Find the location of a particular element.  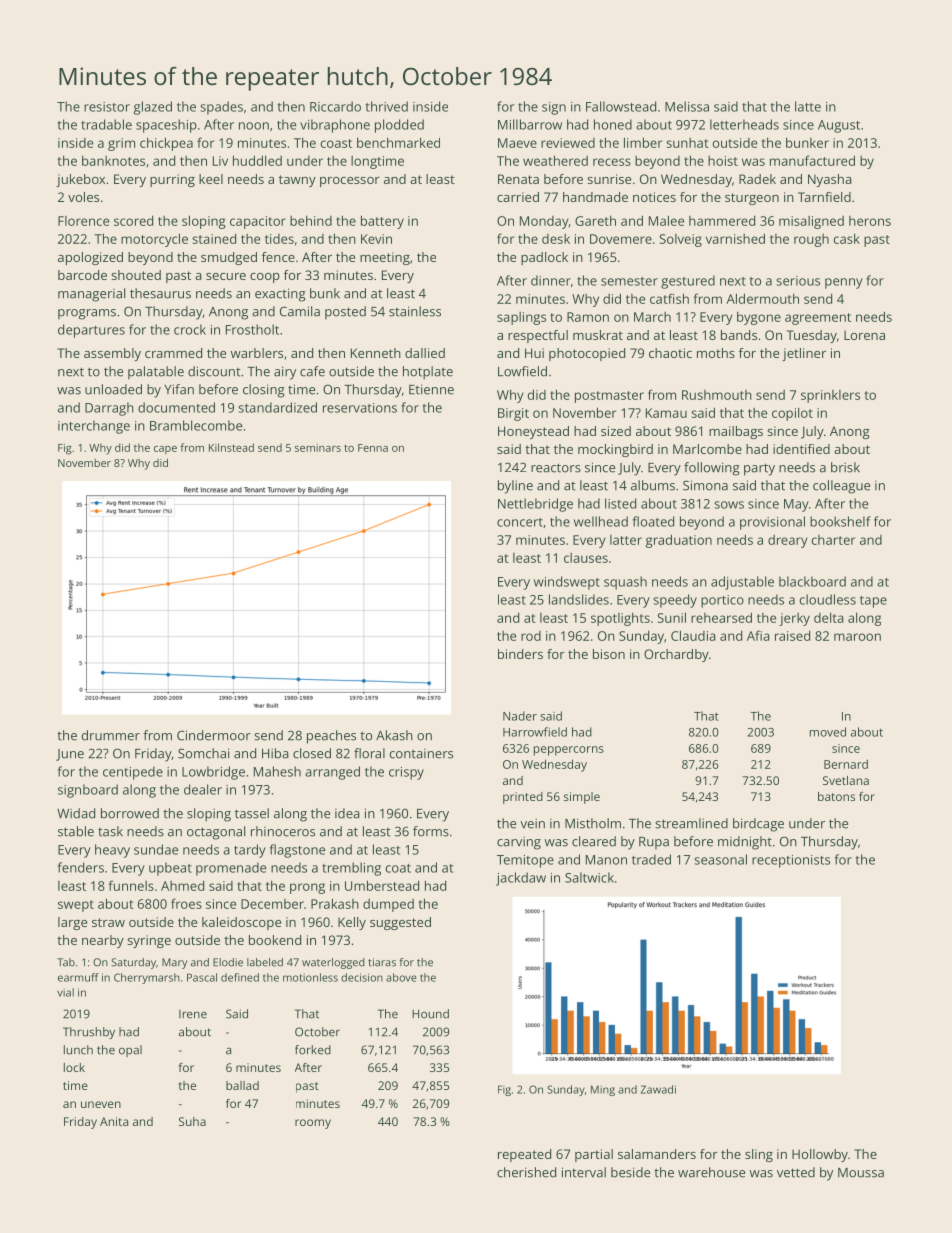

Hollowby is located at coordinates (820, 1155).
